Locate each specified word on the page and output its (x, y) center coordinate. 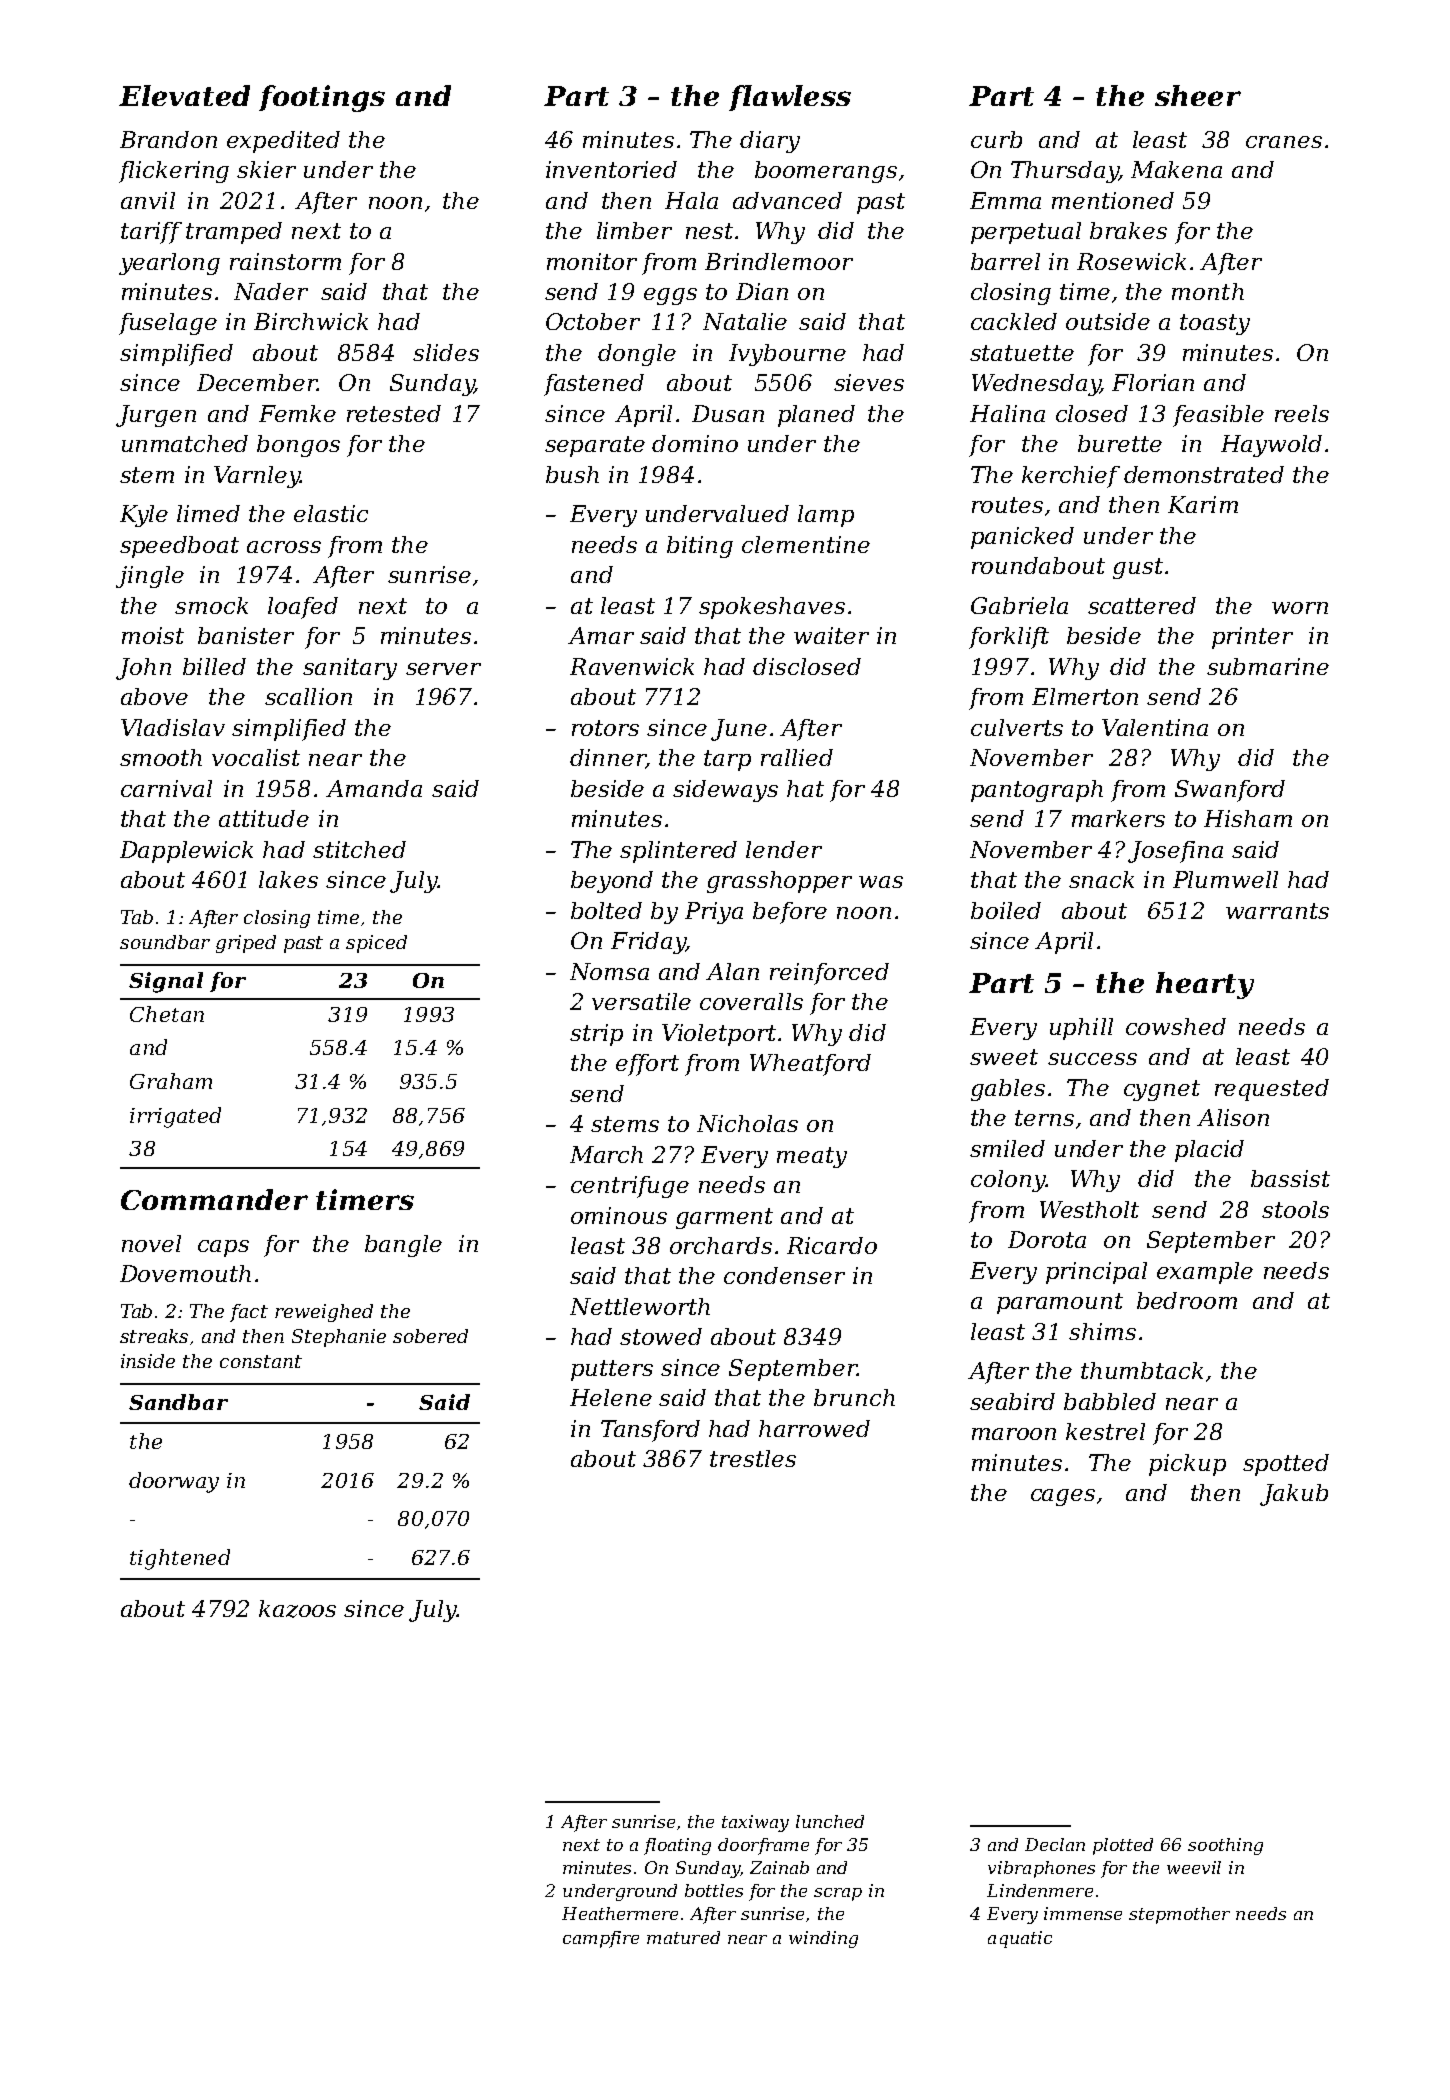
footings (322, 98)
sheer (1198, 95)
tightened (180, 1559)
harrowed (814, 1428)
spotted (1286, 1465)
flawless (790, 98)
